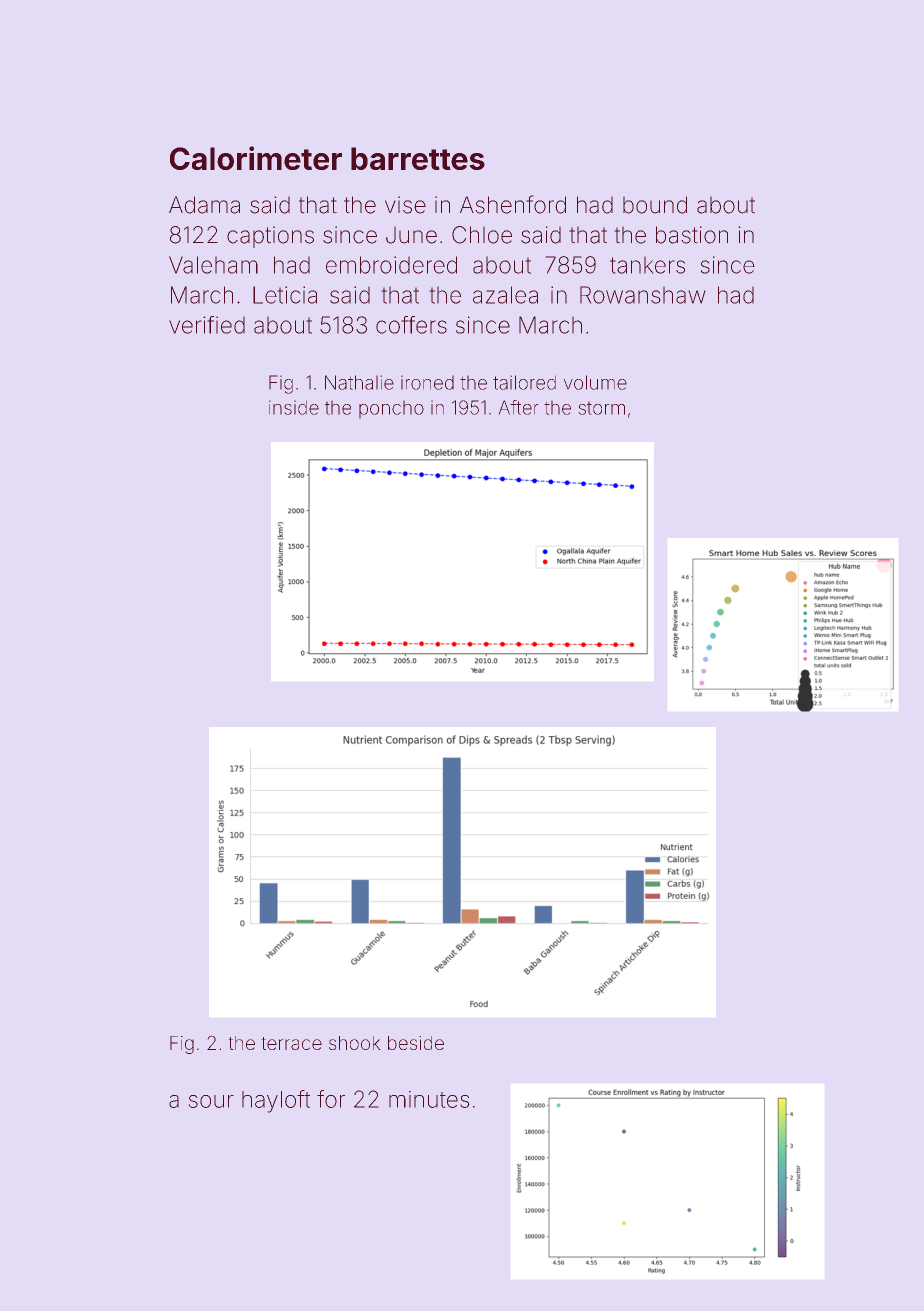  What do you see at coordinates (524, 382) in the screenshot?
I see `tailored` at bounding box center [524, 382].
